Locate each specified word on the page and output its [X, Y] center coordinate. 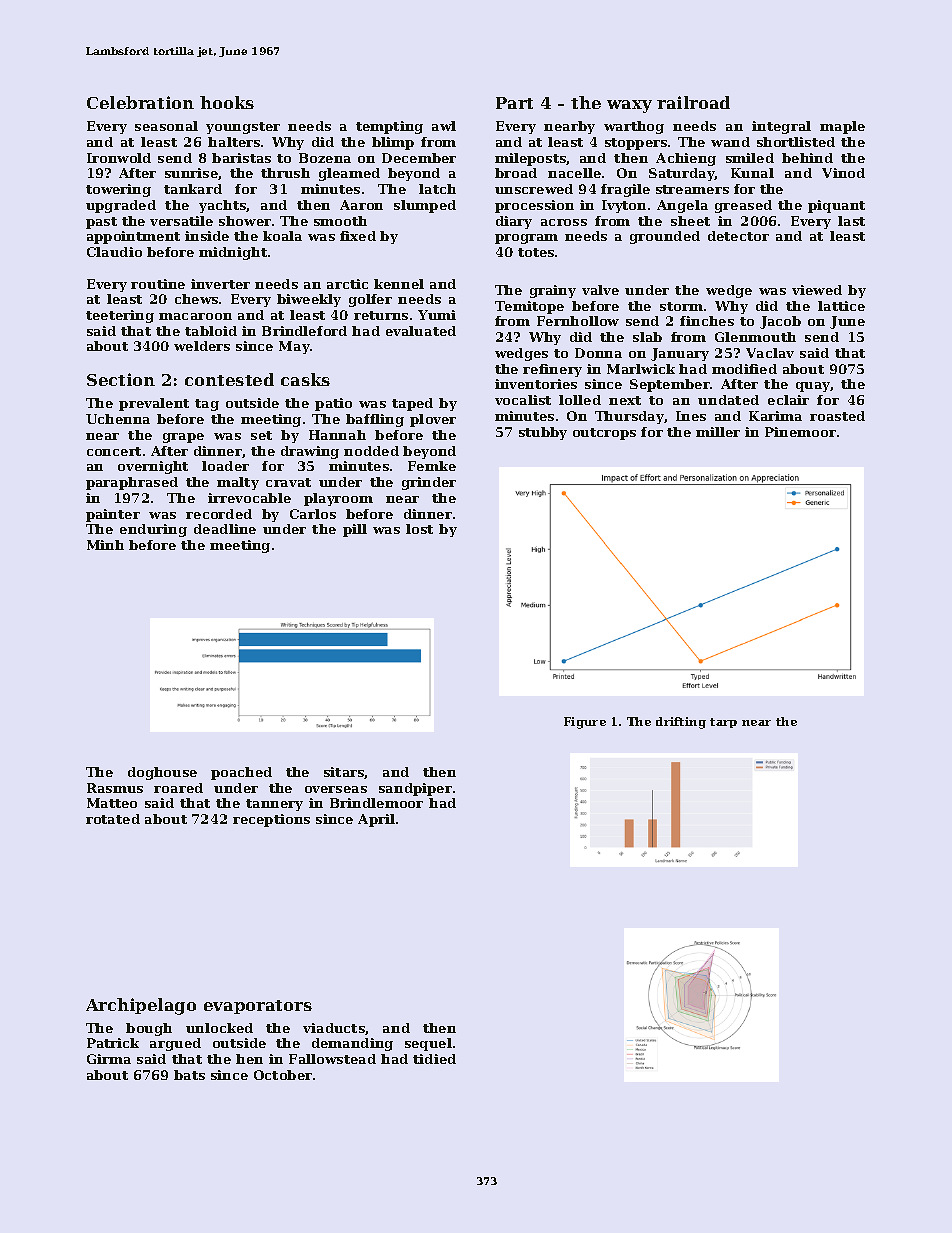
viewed [817, 290]
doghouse [162, 773]
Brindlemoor [376, 803]
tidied [434, 1059]
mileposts [530, 159]
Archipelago [141, 1006]
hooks [227, 102]
